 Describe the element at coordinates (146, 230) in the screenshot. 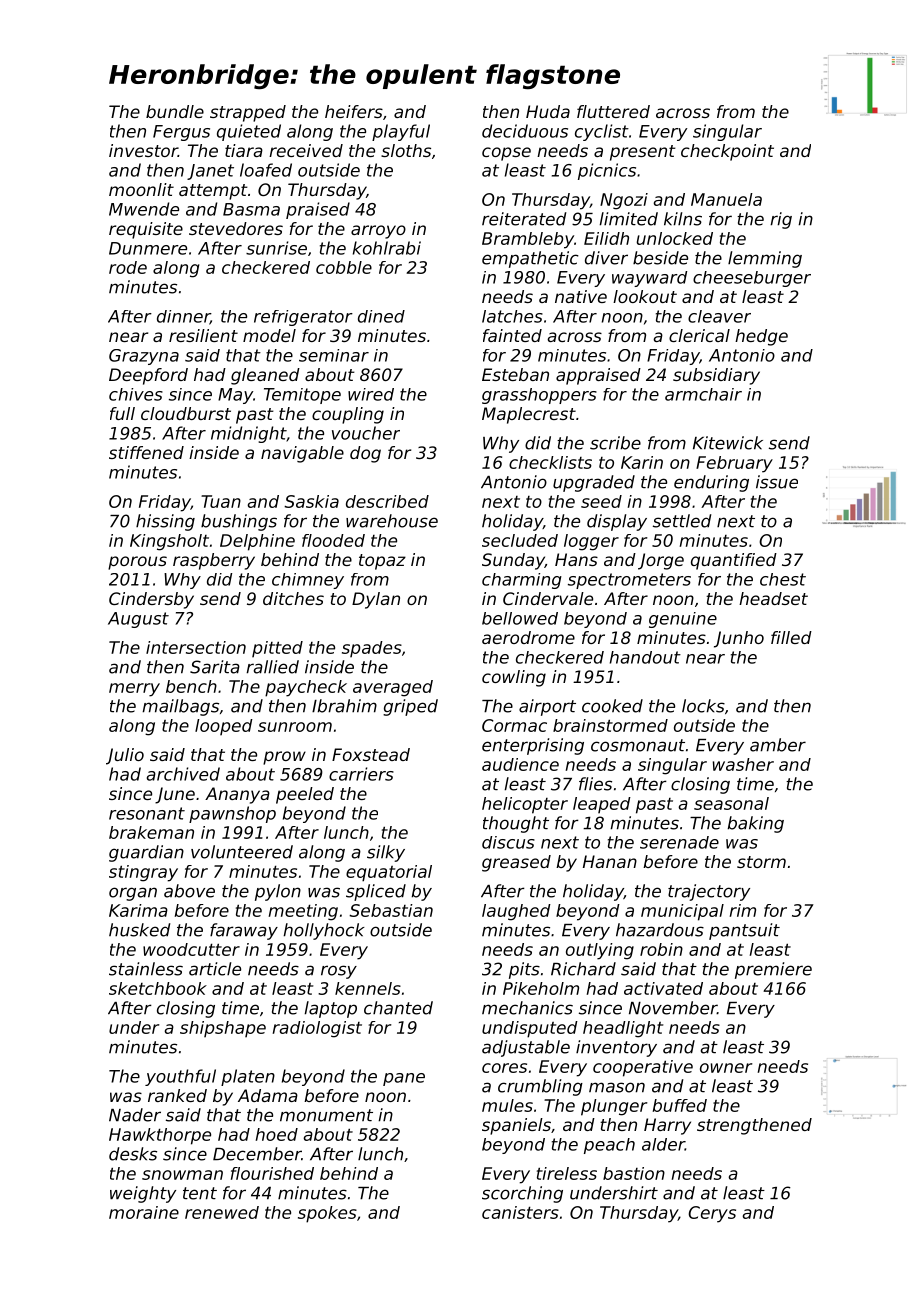

I see `requisite` at that location.
